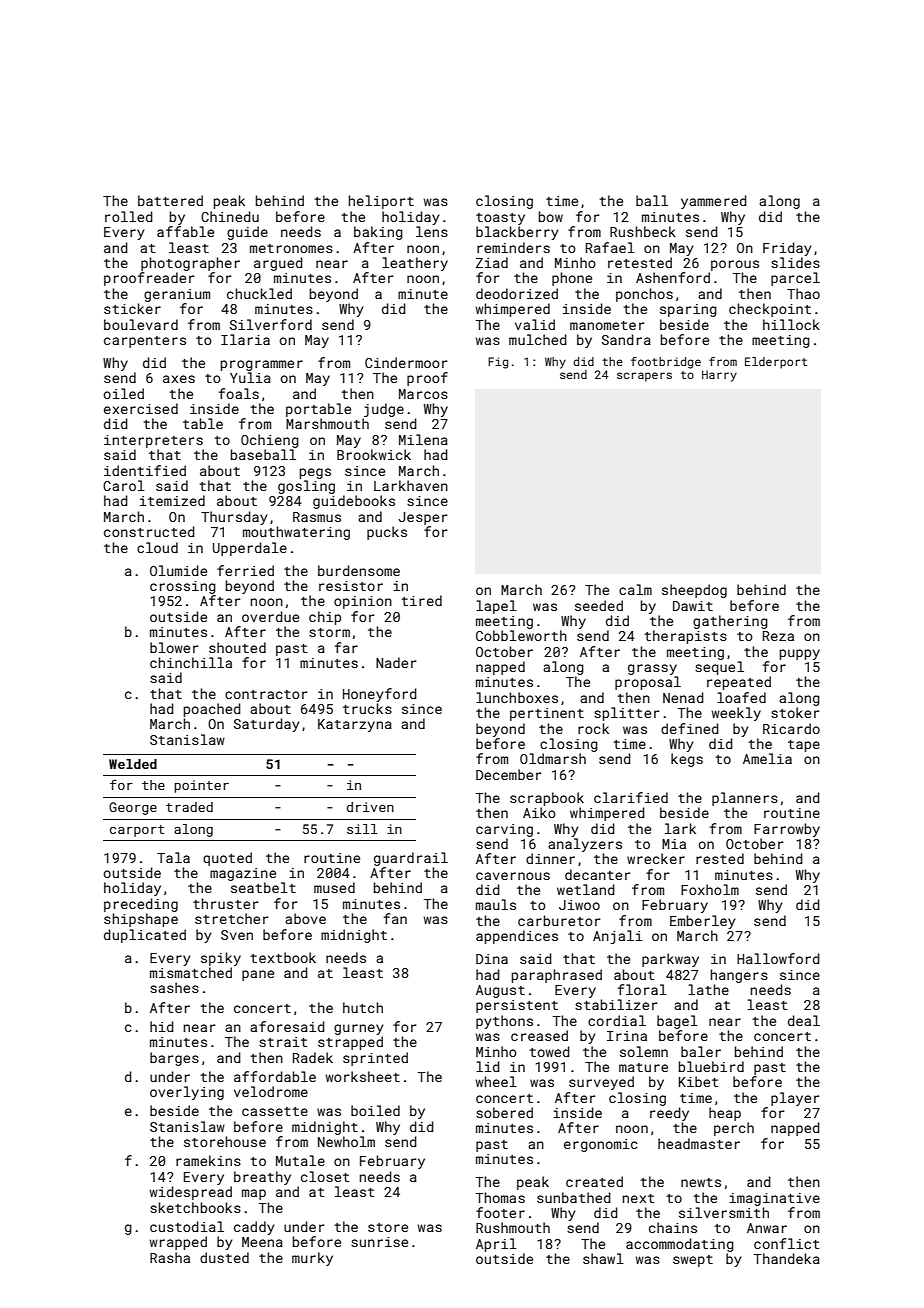 The height and width of the screenshot is (1308, 924). What do you see at coordinates (423, 518) in the screenshot?
I see `Jesper` at bounding box center [423, 518].
